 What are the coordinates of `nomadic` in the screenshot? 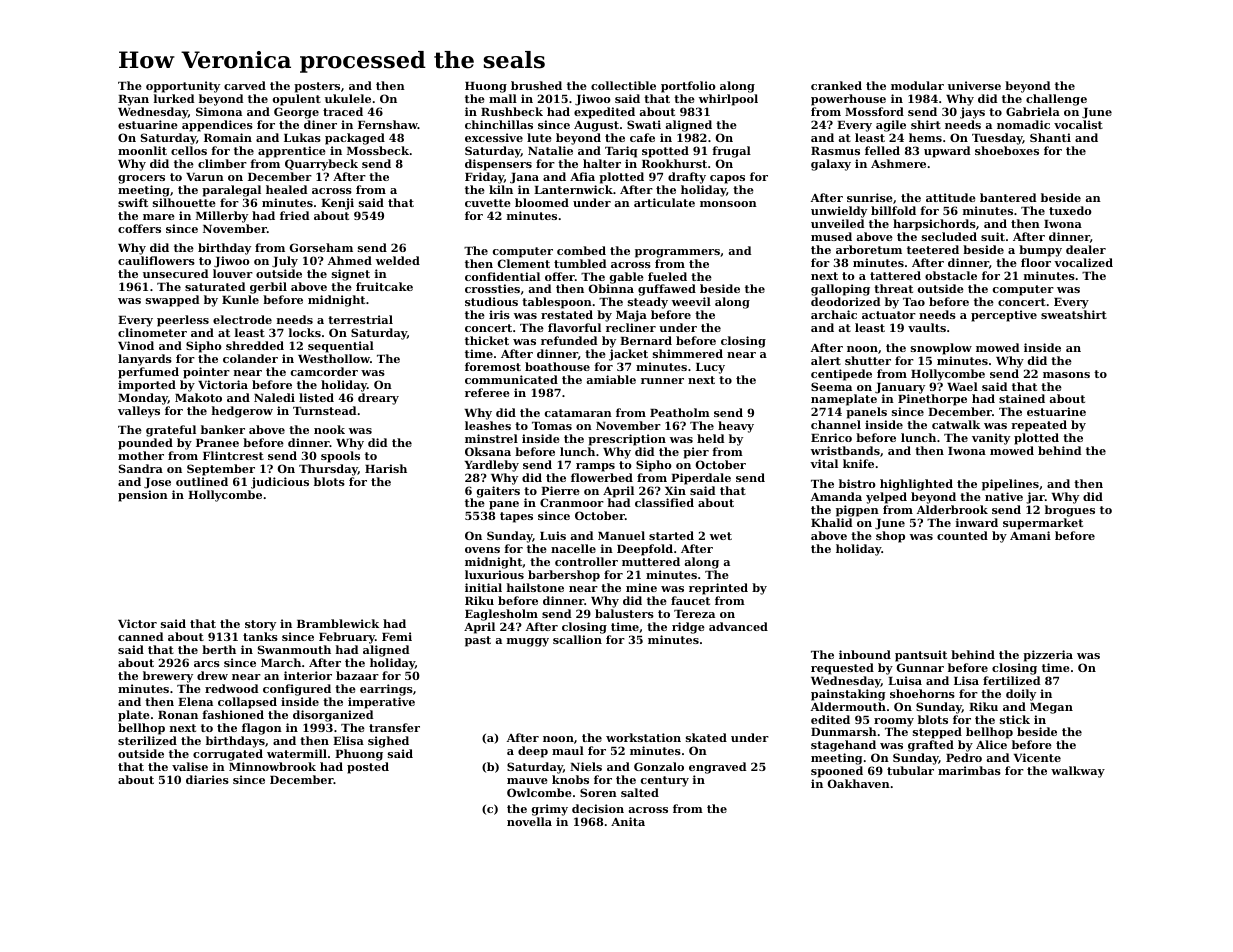 It's located at (1023, 124).
